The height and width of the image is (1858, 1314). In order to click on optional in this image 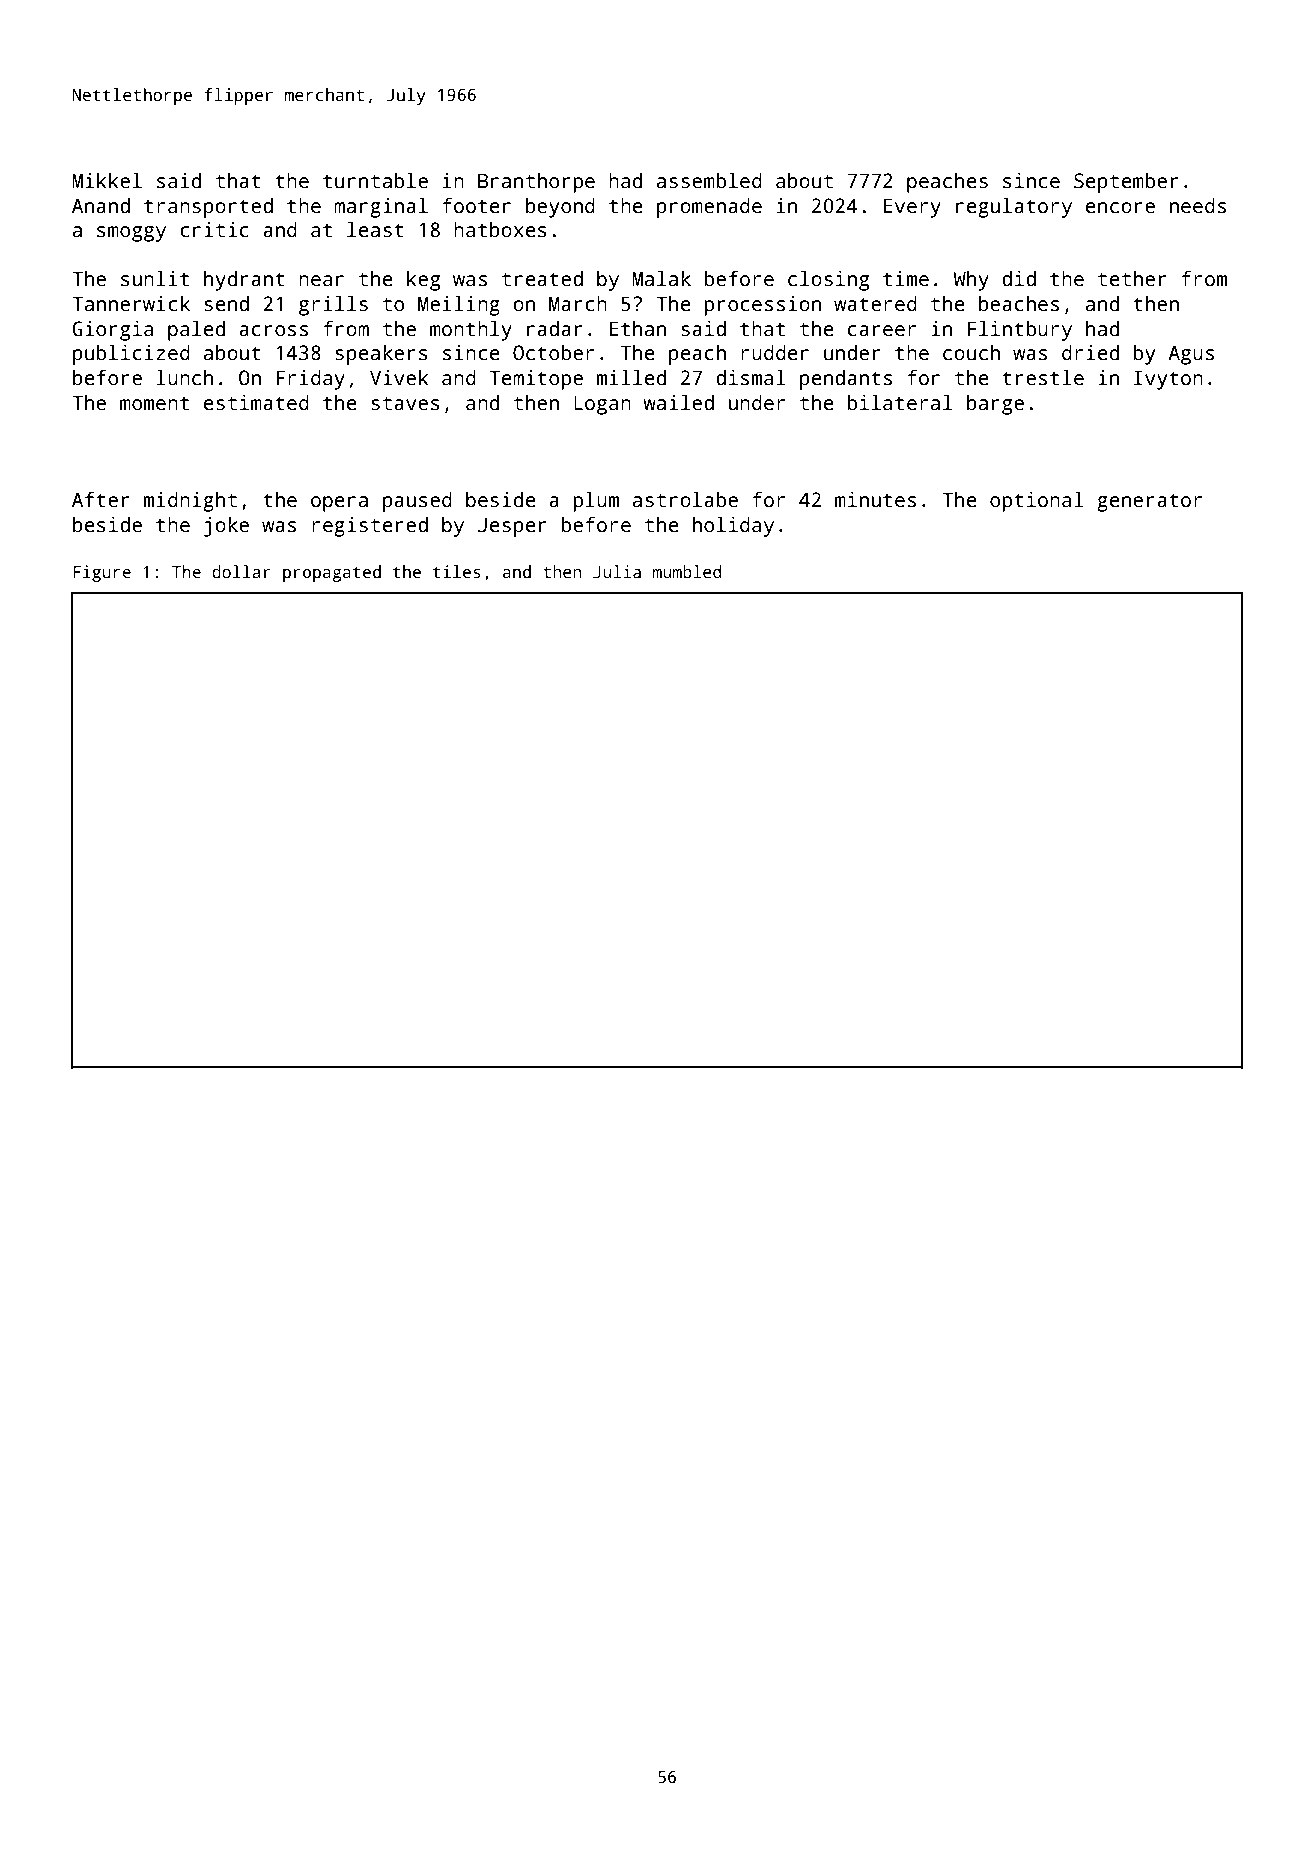, I will do `click(1037, 502)`.
